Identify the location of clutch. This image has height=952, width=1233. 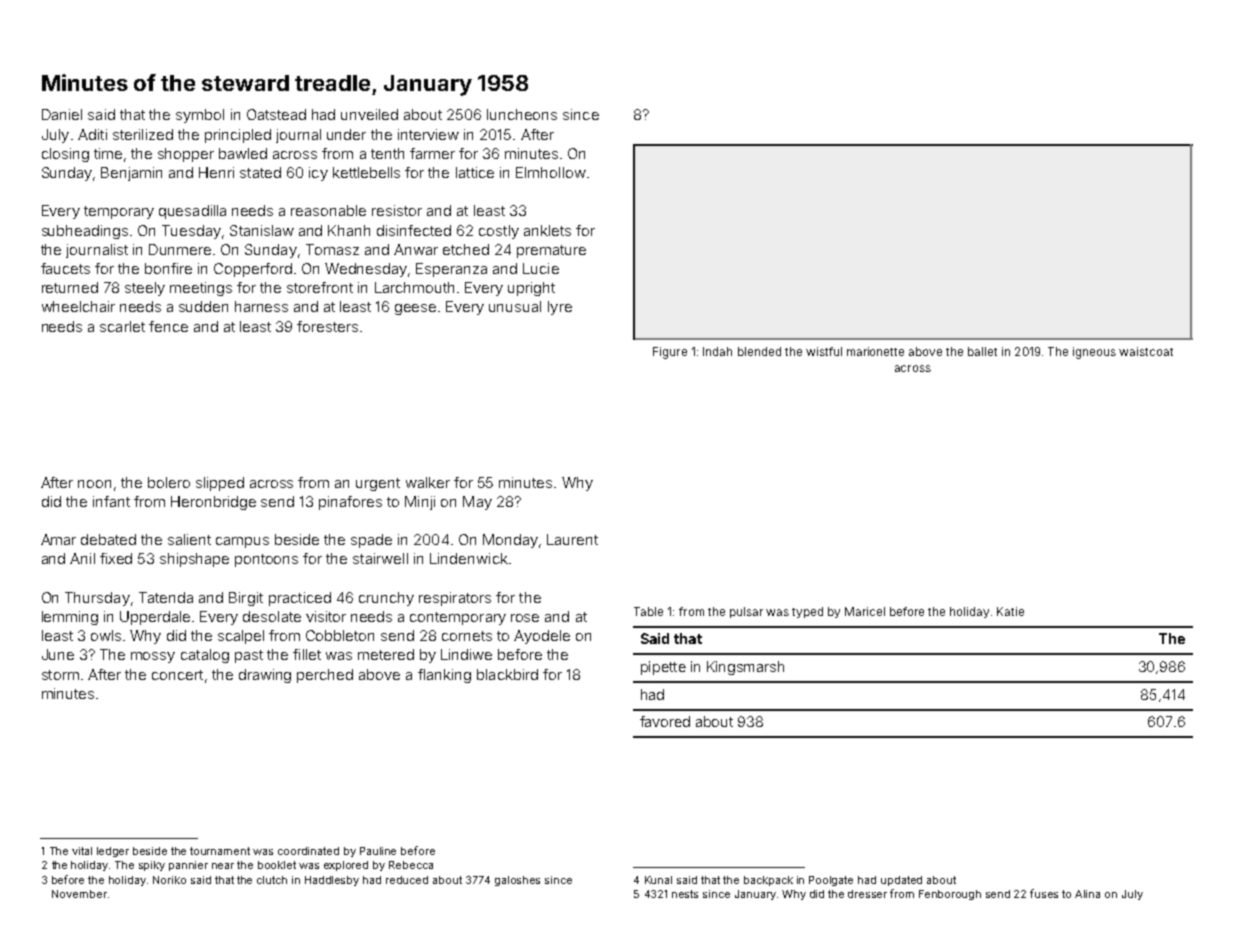
(272, 880).
